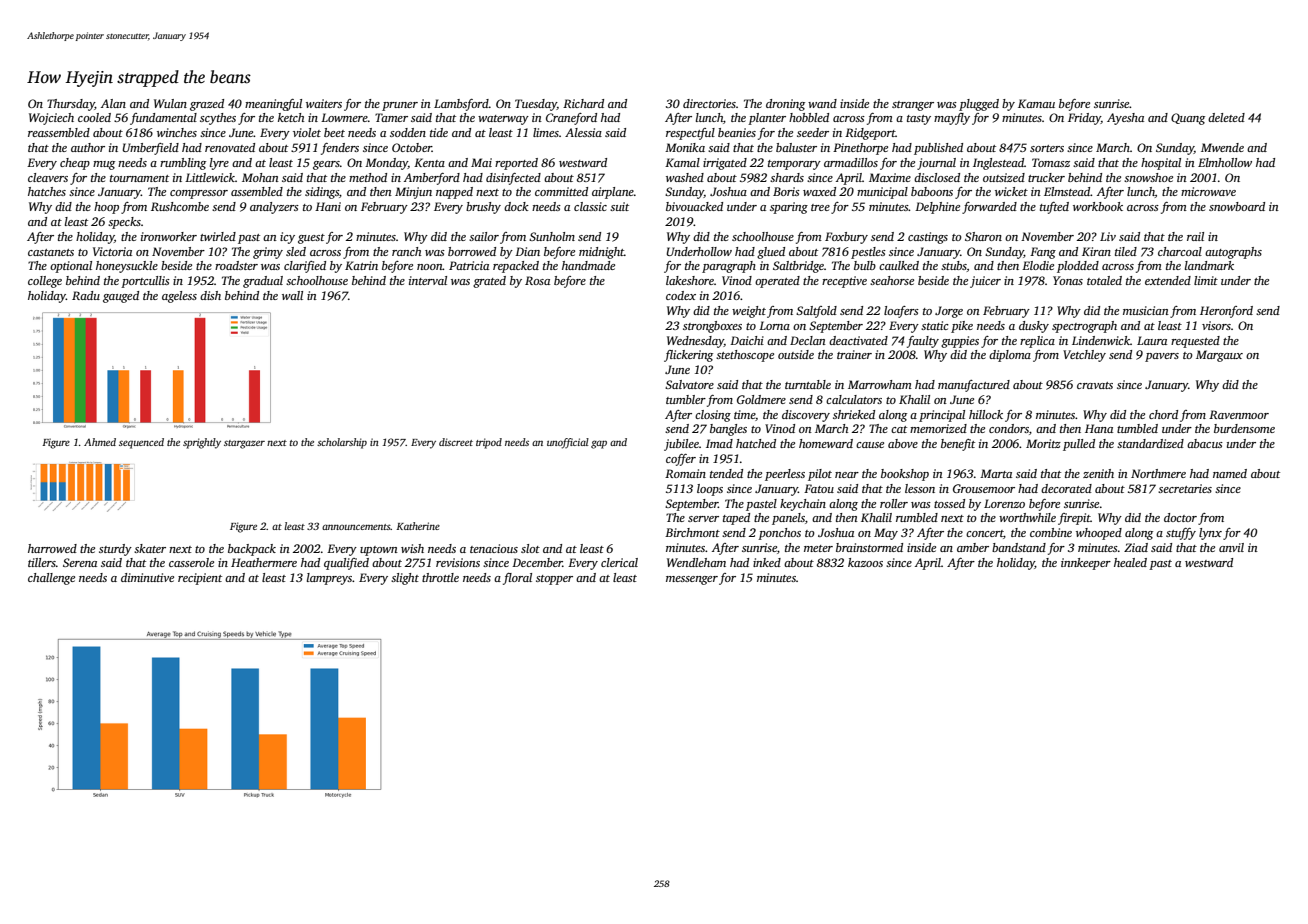  Describe the element at coordinates (516, 164) in the screenshot. I see `reported` at that location.
